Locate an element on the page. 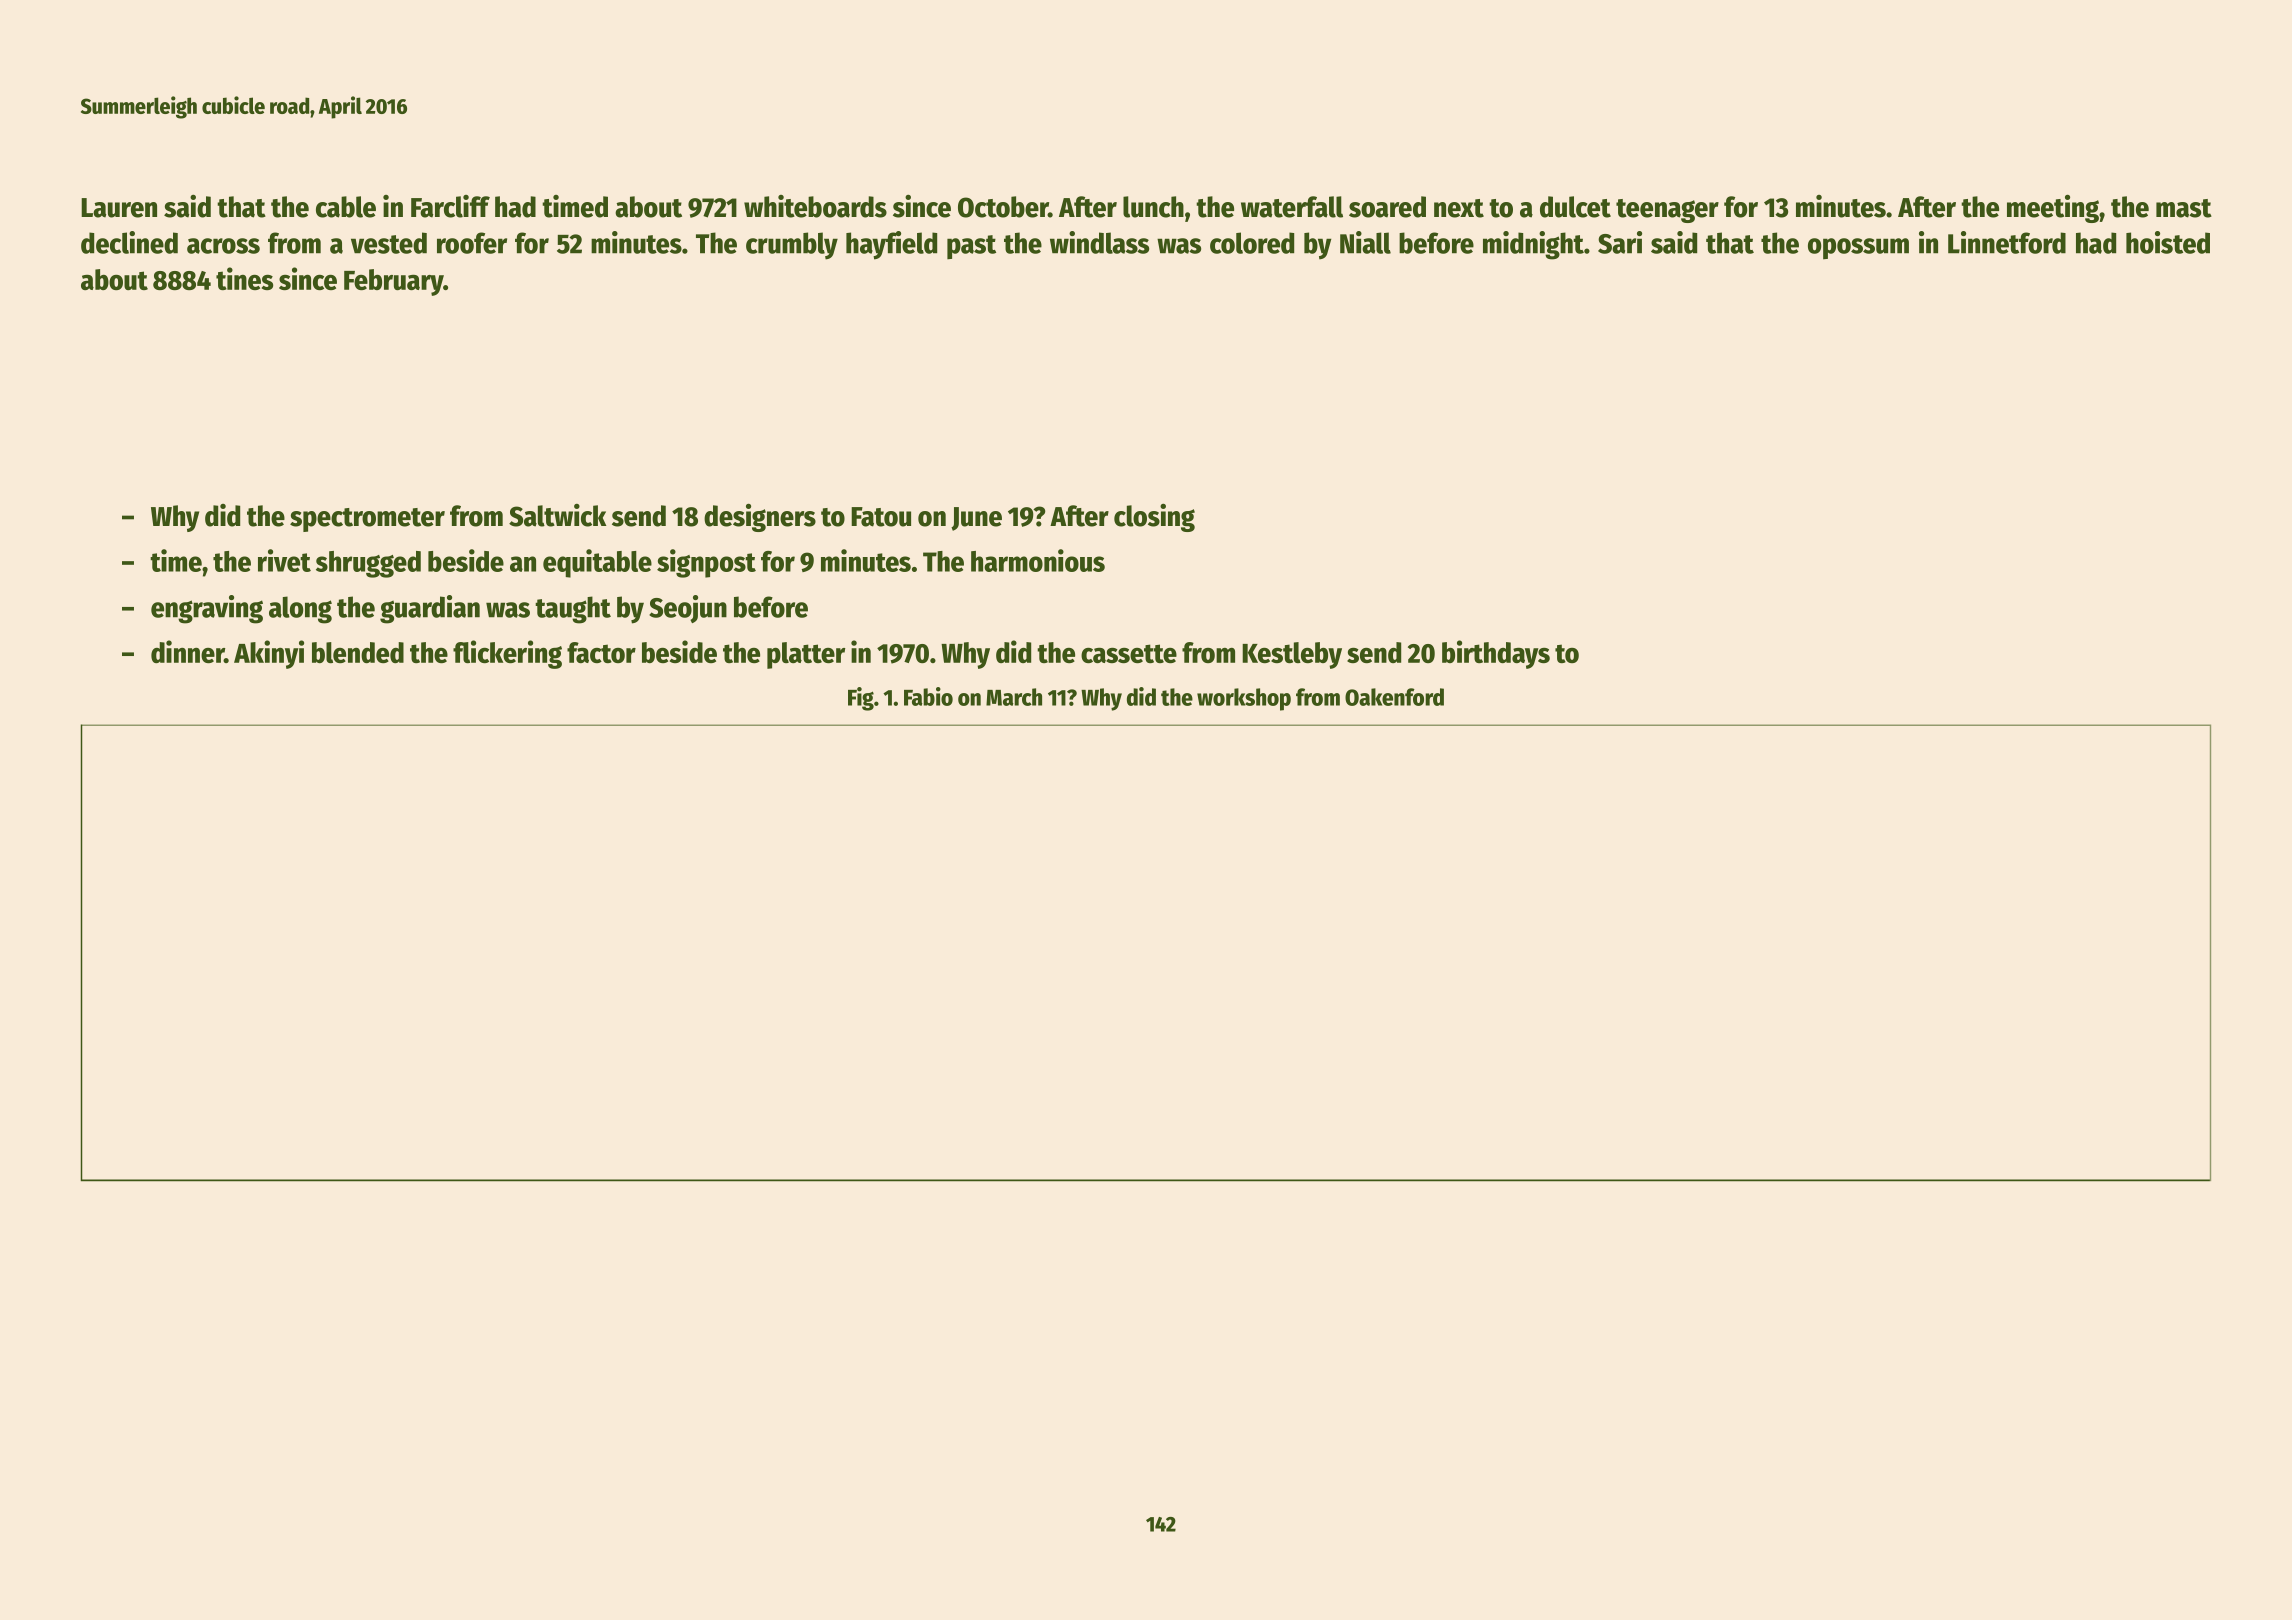  crumbly is located at coordinates (792, 246).
